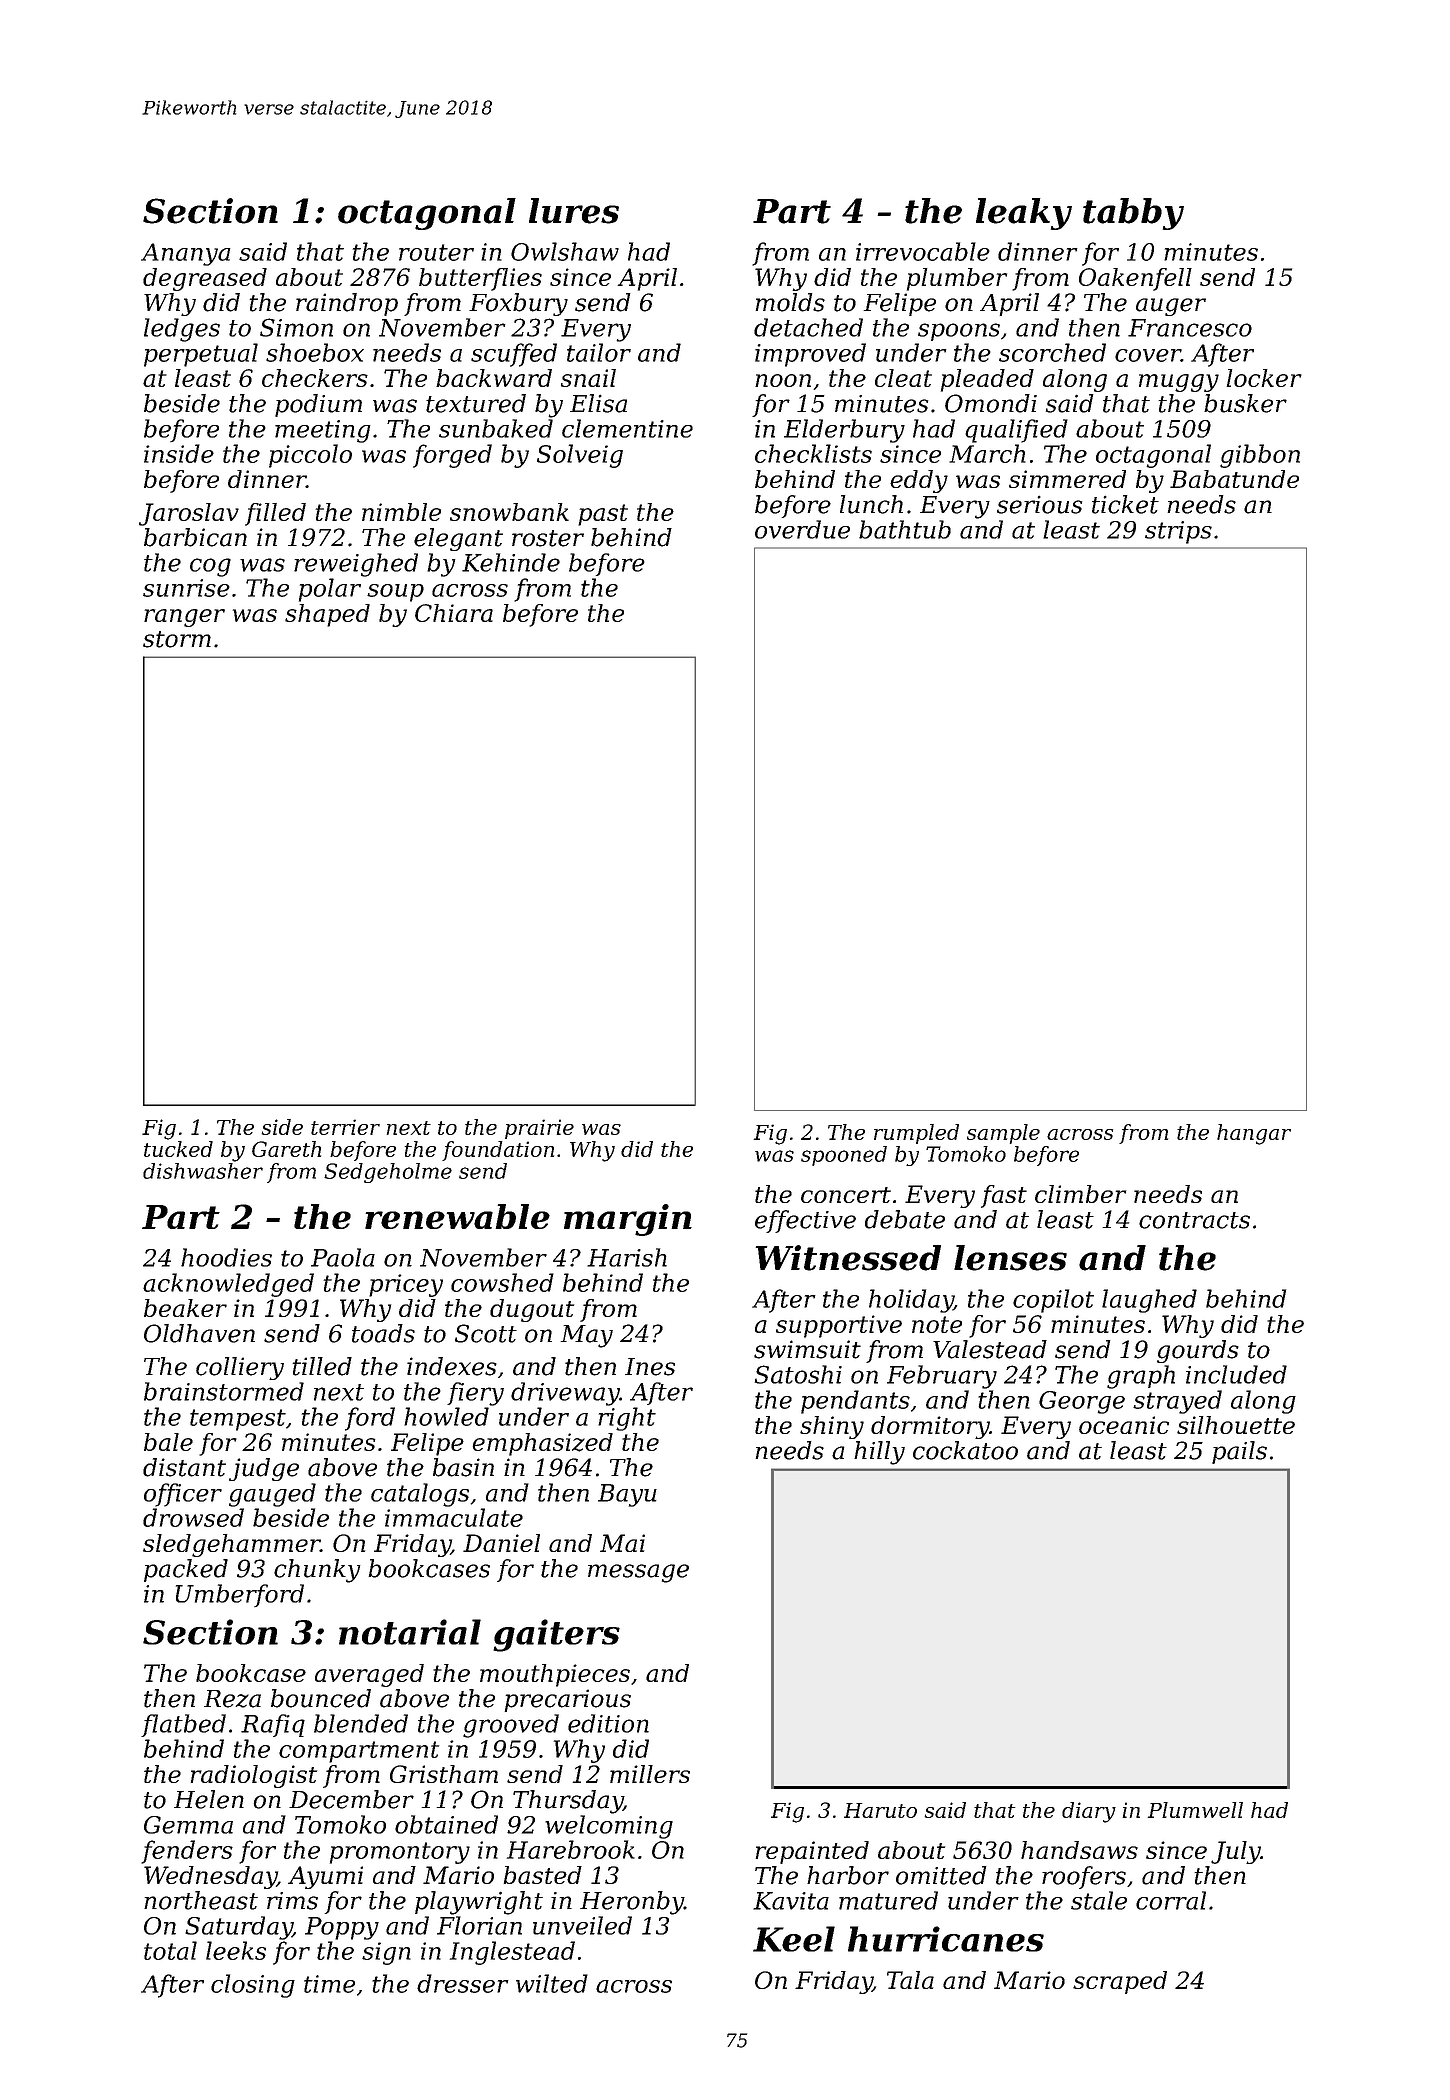  What do you see at coordinates (1190, 328) in the image?
I see `Francesco` at bounding box center [1190, 328].
